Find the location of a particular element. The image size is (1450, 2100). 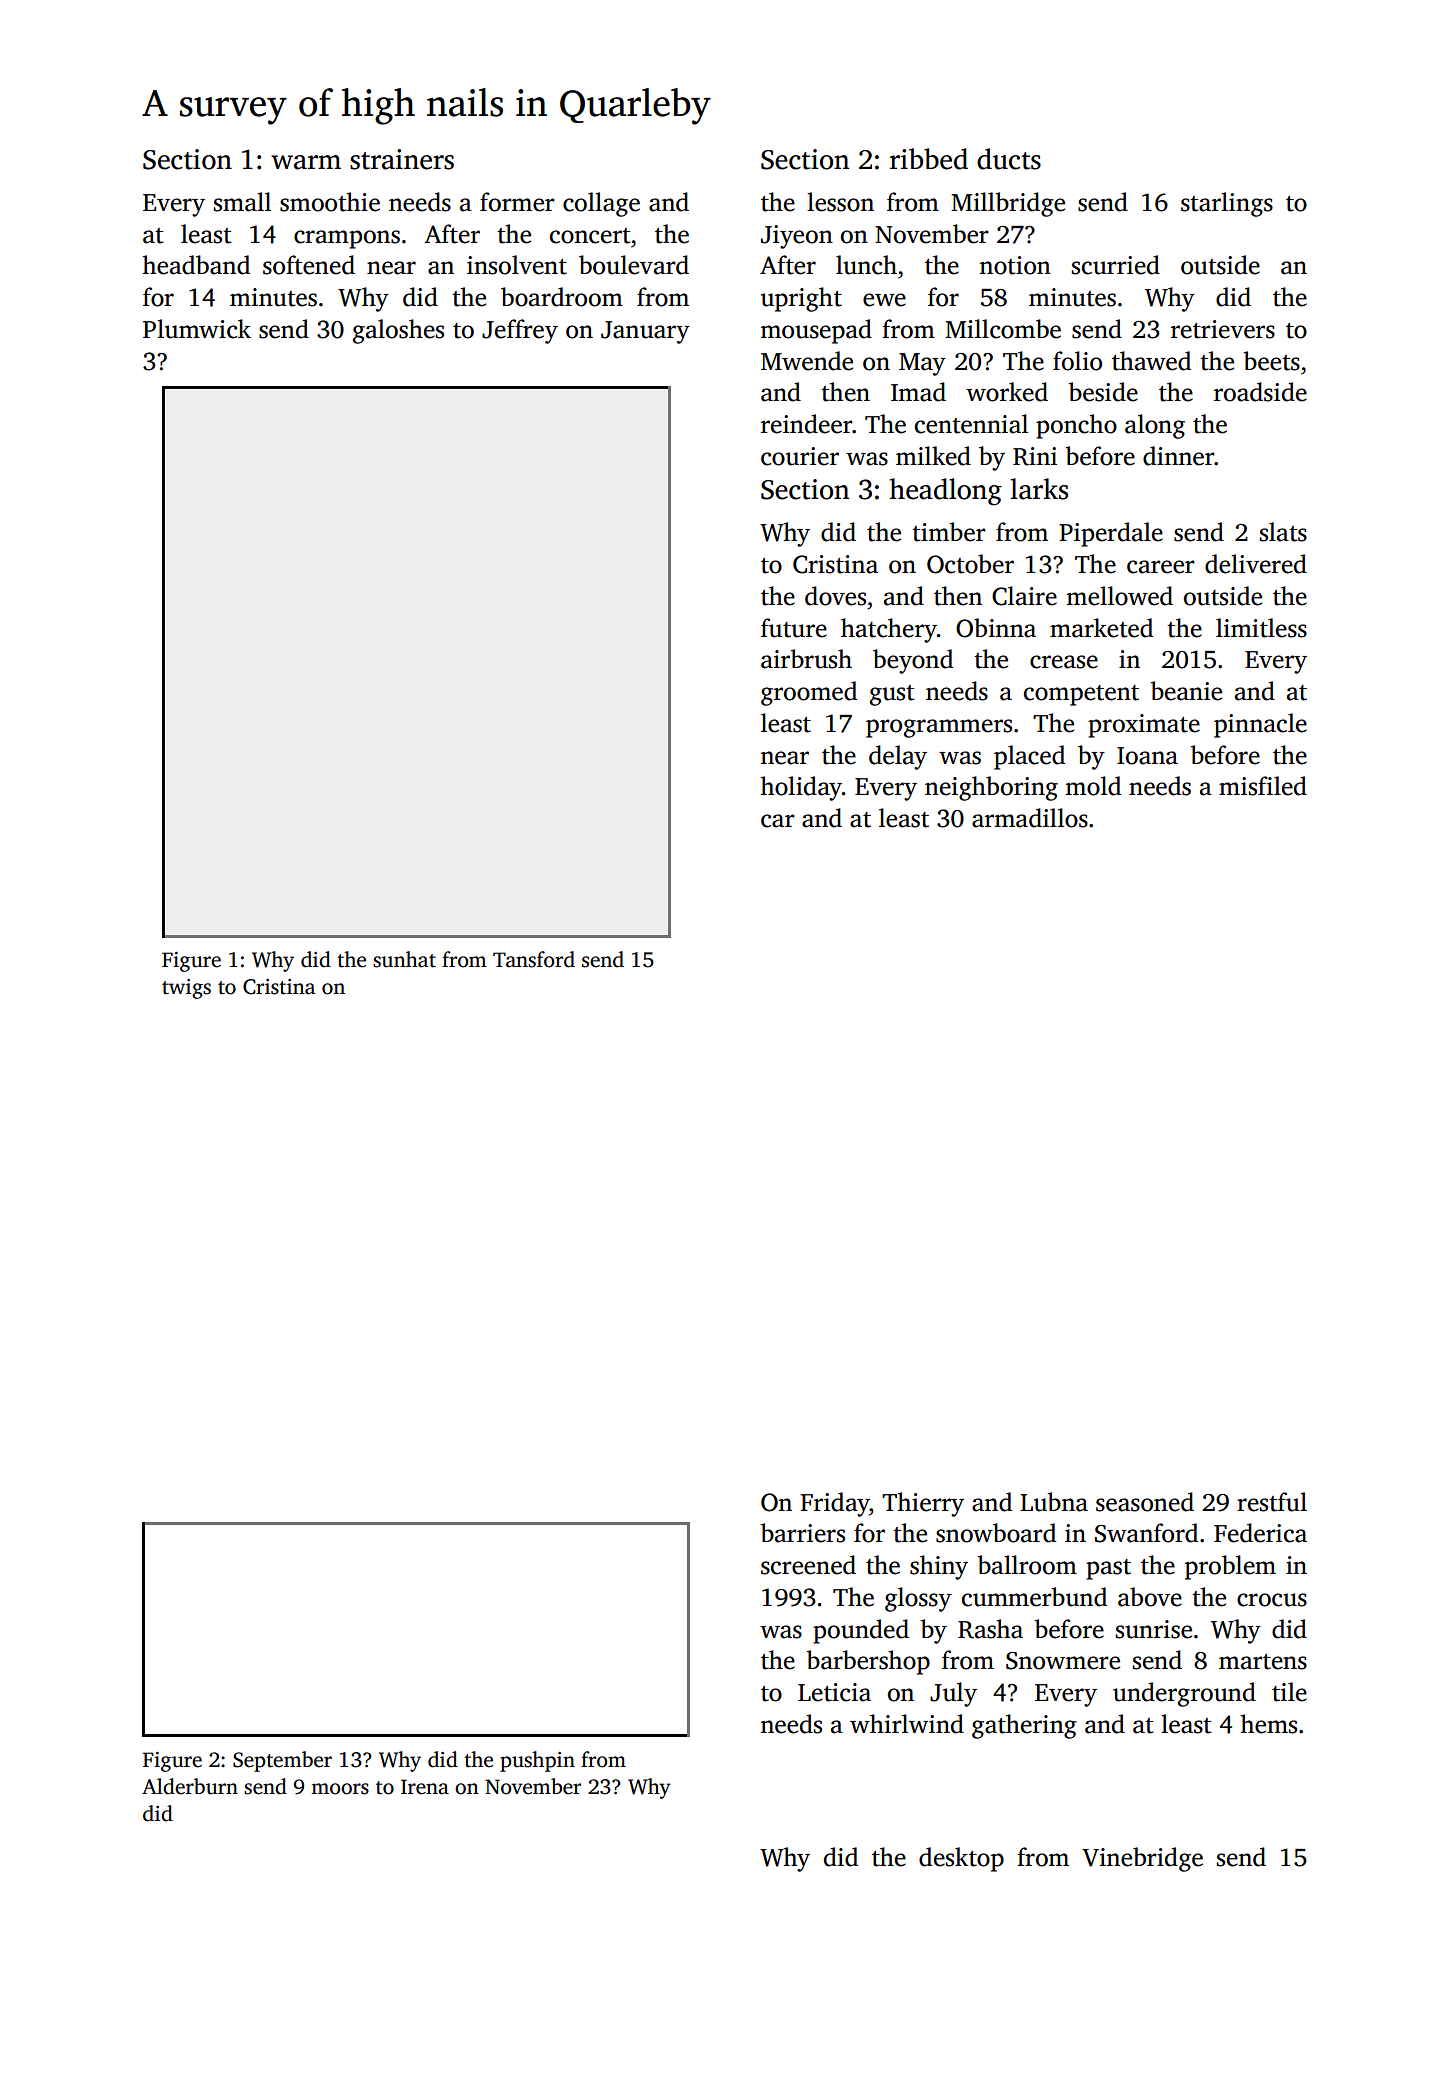

twigs is located at coordinates (186, 989).
